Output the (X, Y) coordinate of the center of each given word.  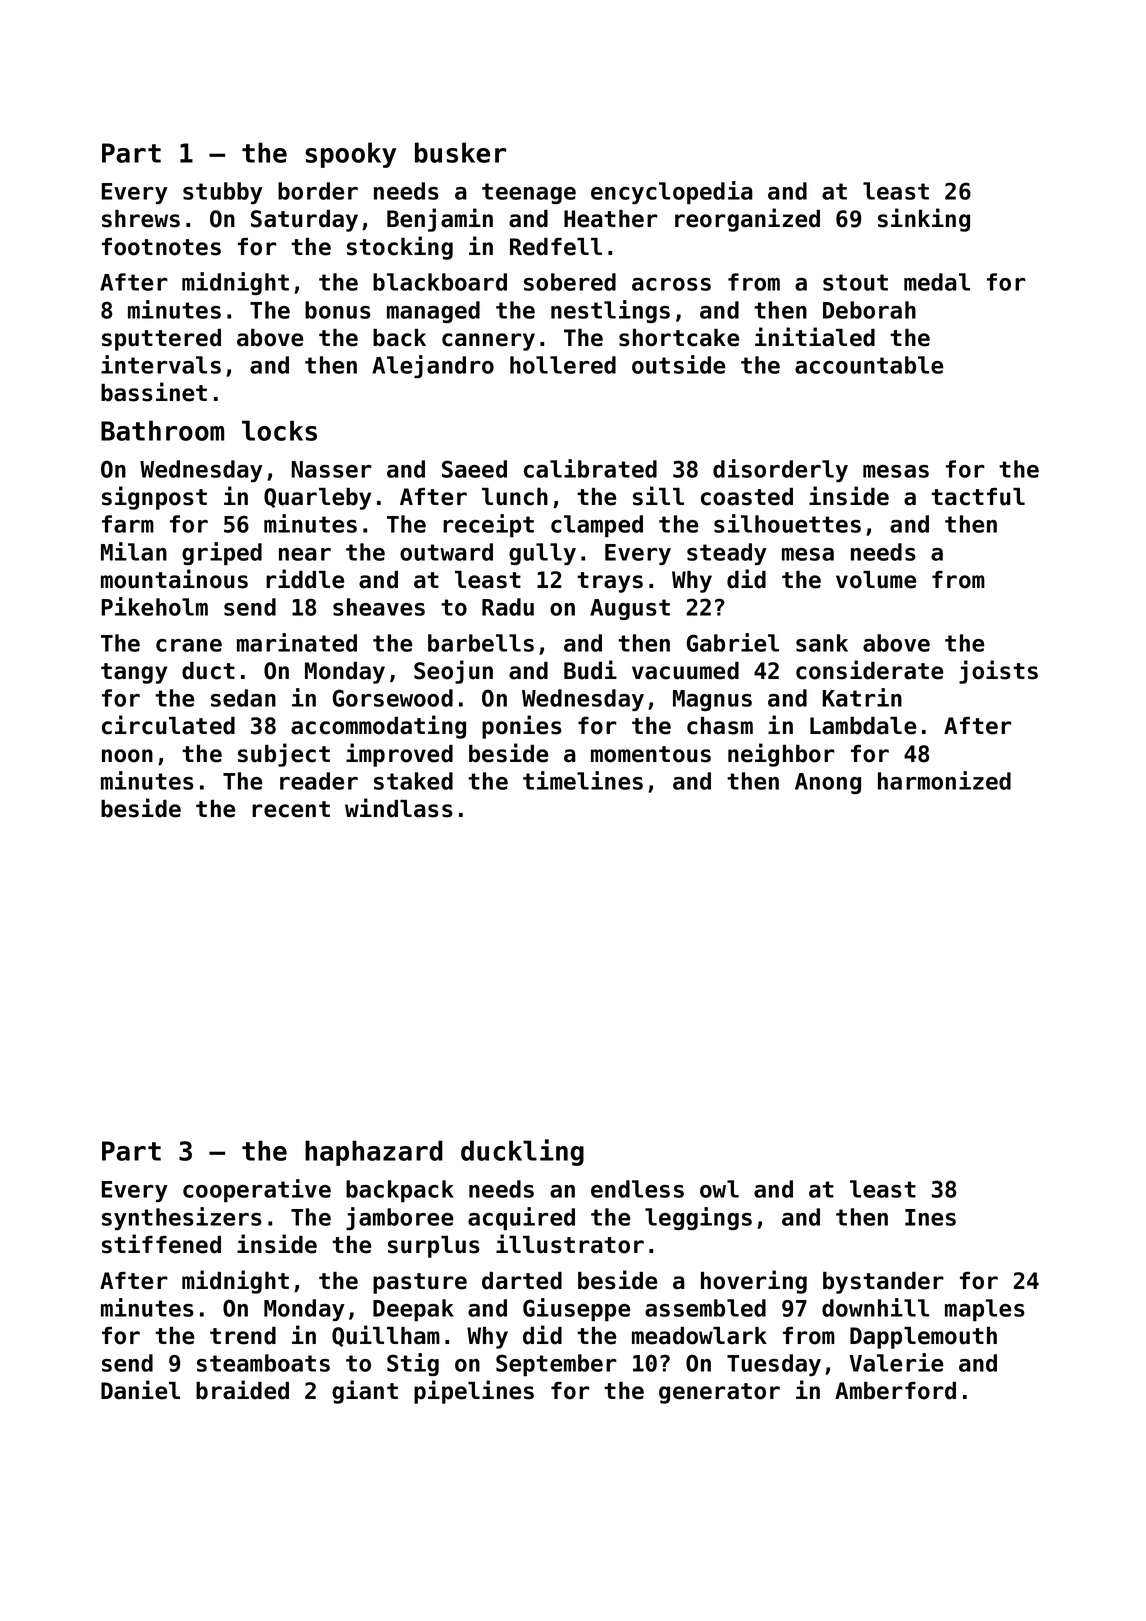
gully (542, 554)
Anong (828, 783)
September (556, 1365)
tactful (978, 497)
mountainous (174, 579)
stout (855, 282)
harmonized (944, 780)
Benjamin (440, 220)
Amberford (895, 1391)
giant (365, 1392)
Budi (590, 670)
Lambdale (863, 726)
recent (291, 809)
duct (208, 671)
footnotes (161, 247)
